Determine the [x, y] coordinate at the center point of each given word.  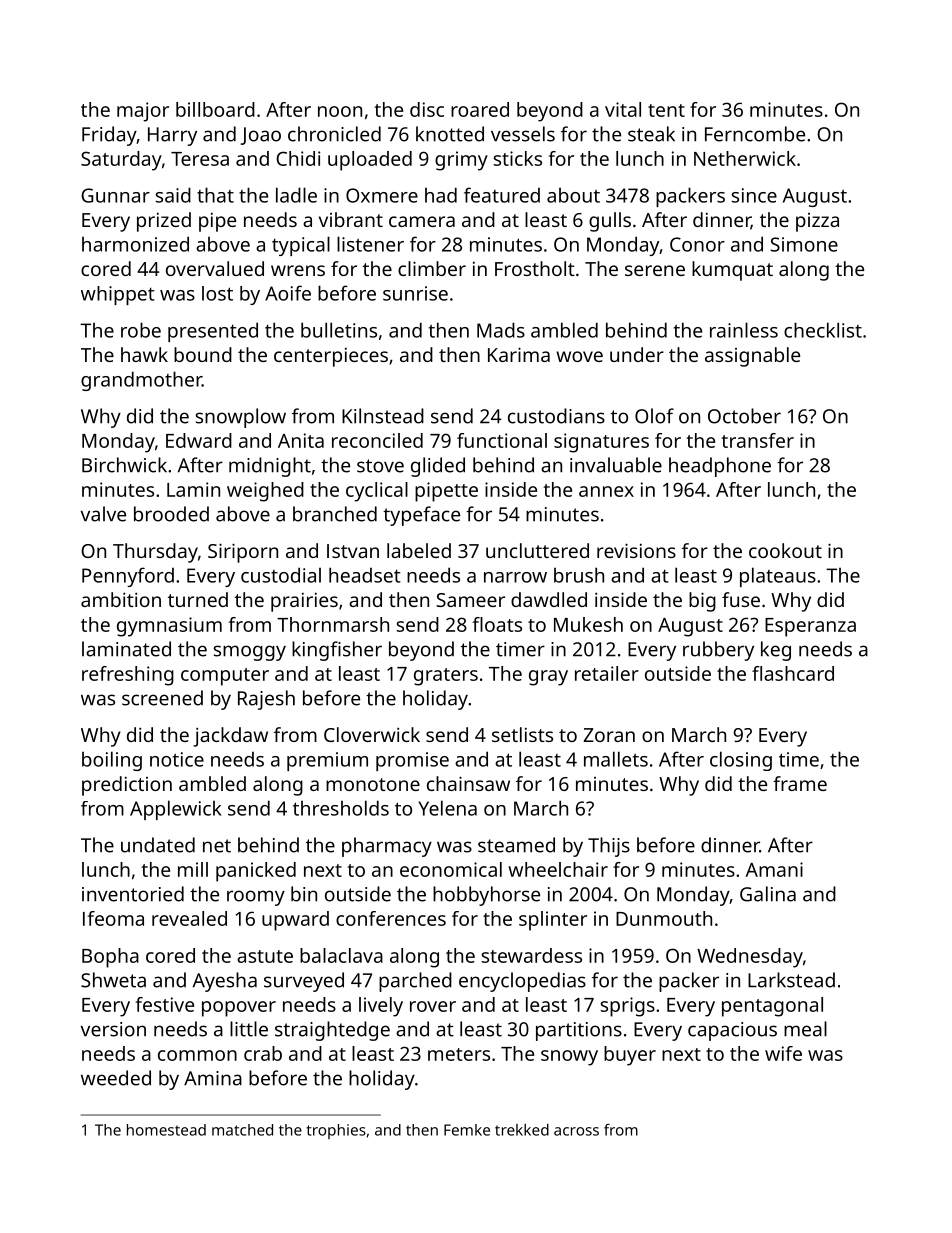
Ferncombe [755, 134]
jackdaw [230, 737]
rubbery [718, 651]
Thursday [155, 553]
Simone [804, 244]
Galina [768, 894]
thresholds [341, 808]
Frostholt [535, 268]
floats [497, 624]
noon [340, 111]
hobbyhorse [486, 896]
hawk [144, 354]
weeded [116, 1078]
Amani [774, 869]
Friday [109, 136]
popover [239, 1009]
